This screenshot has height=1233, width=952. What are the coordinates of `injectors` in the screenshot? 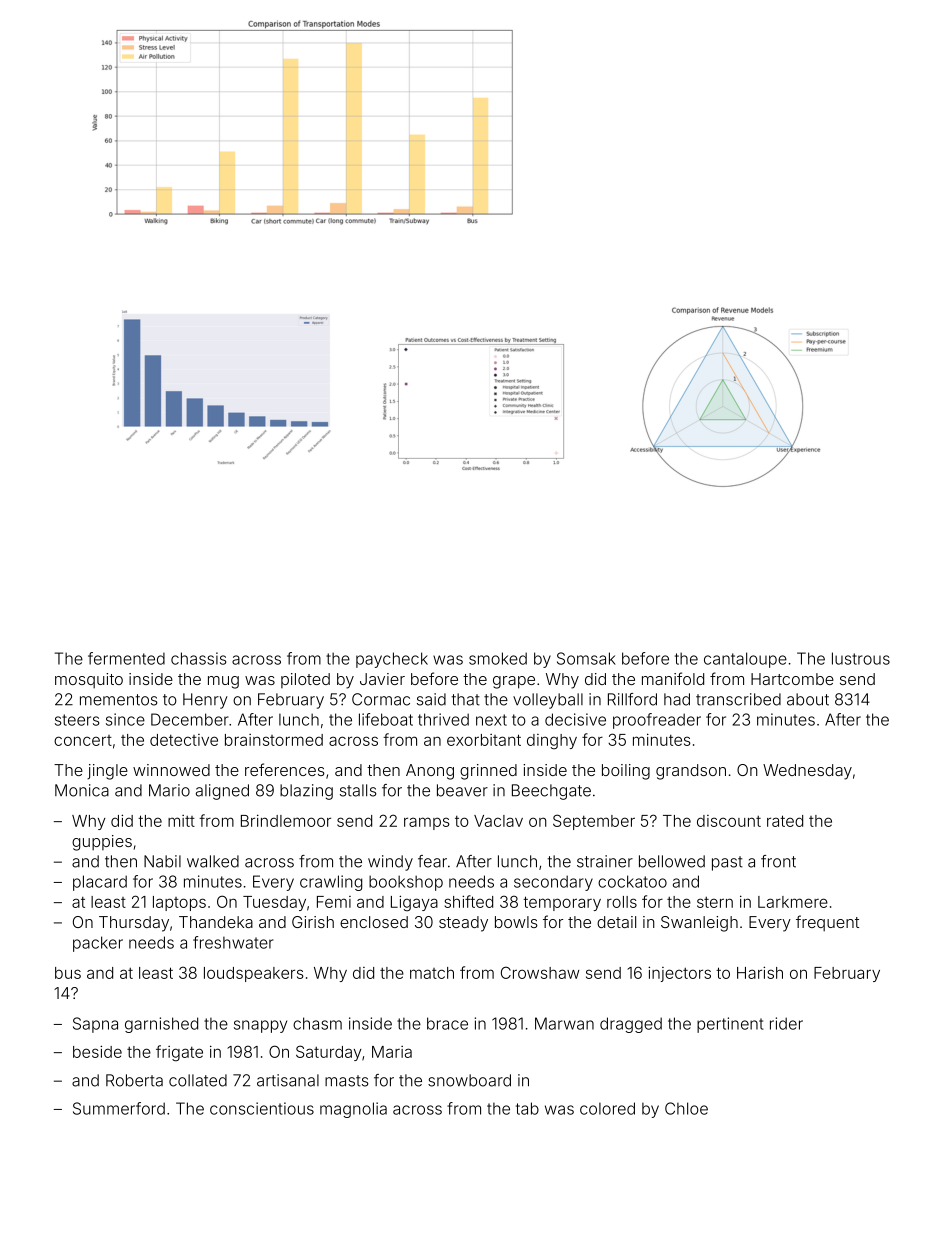 It's located at (679, 974).
